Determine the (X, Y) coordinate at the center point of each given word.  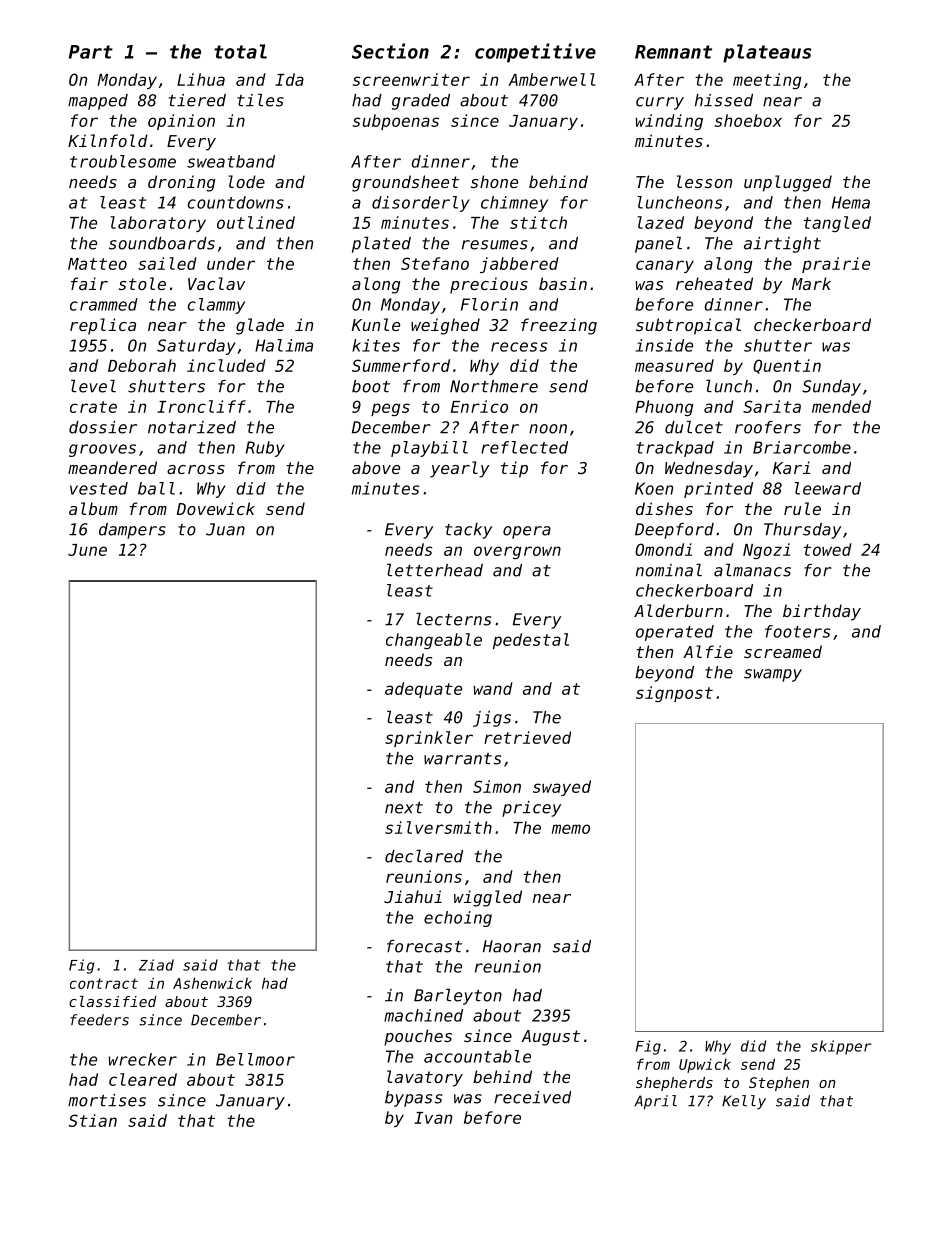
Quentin (787, 366)
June (87, 550)
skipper (841, 1047)
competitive (535, 53)
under (231, 263)
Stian (93, 1120)
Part (91, 52)
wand (493, 688)
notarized (192, 427)
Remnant (673, 52)
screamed (783, 651)
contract (104, 983)
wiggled (488, 898)
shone (494, 181)
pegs (390, 409)
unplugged (788, 183)
